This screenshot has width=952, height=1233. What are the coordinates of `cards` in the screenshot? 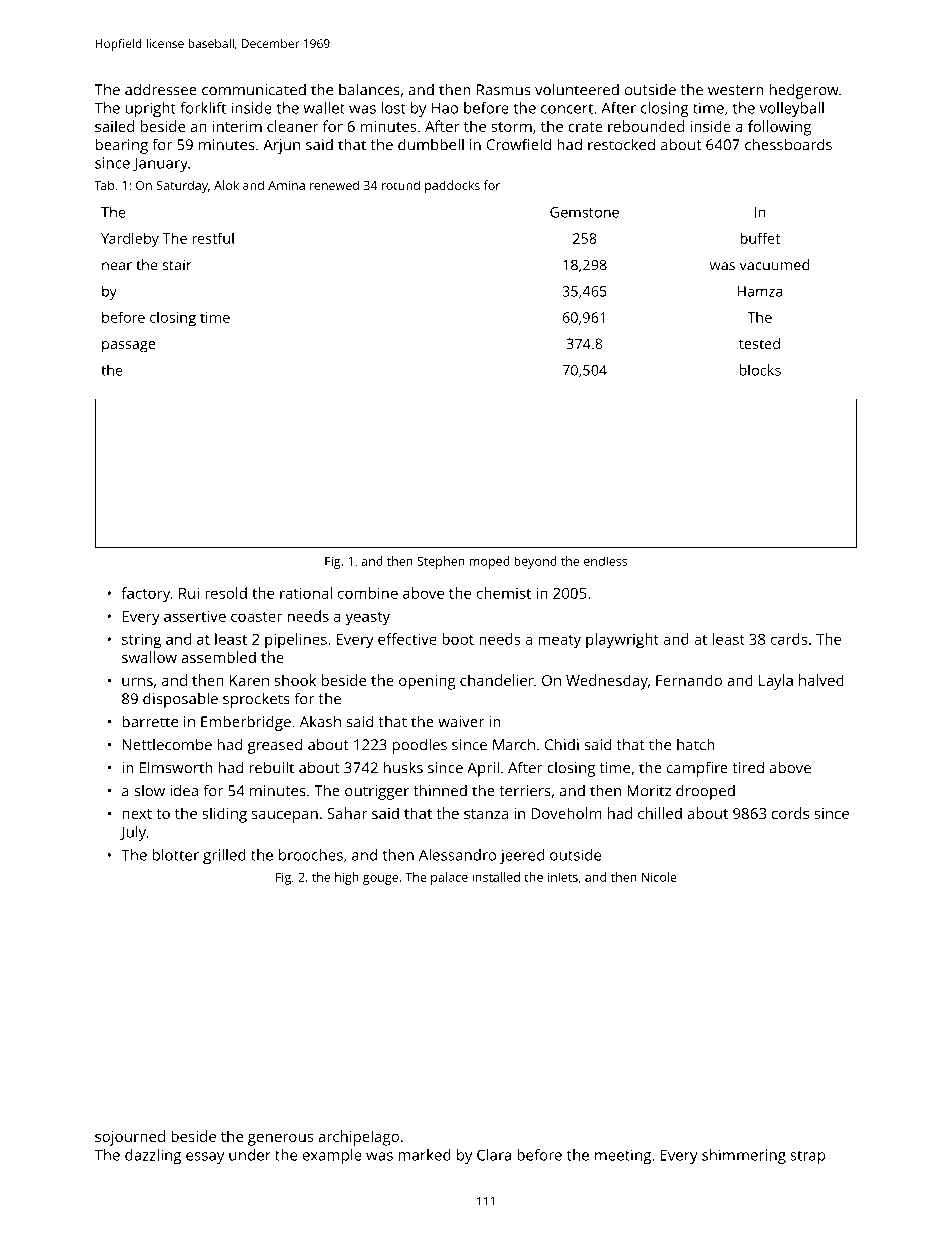 It's located at (789, 639).
